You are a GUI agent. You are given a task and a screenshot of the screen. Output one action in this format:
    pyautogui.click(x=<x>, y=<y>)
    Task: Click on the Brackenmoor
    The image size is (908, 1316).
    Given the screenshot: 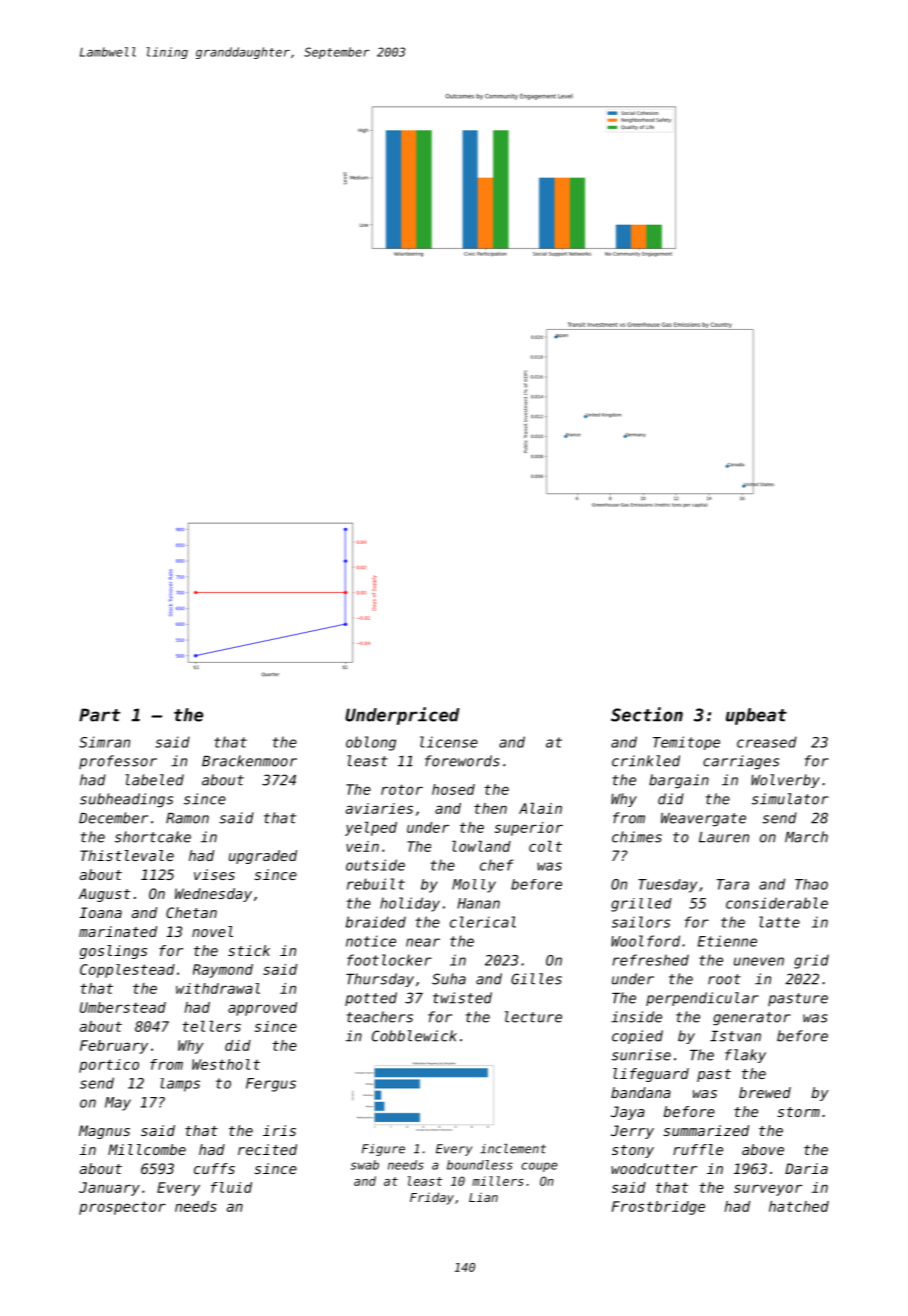 What is the action you would take?
    pyautogui.click(x=249, y=761)
